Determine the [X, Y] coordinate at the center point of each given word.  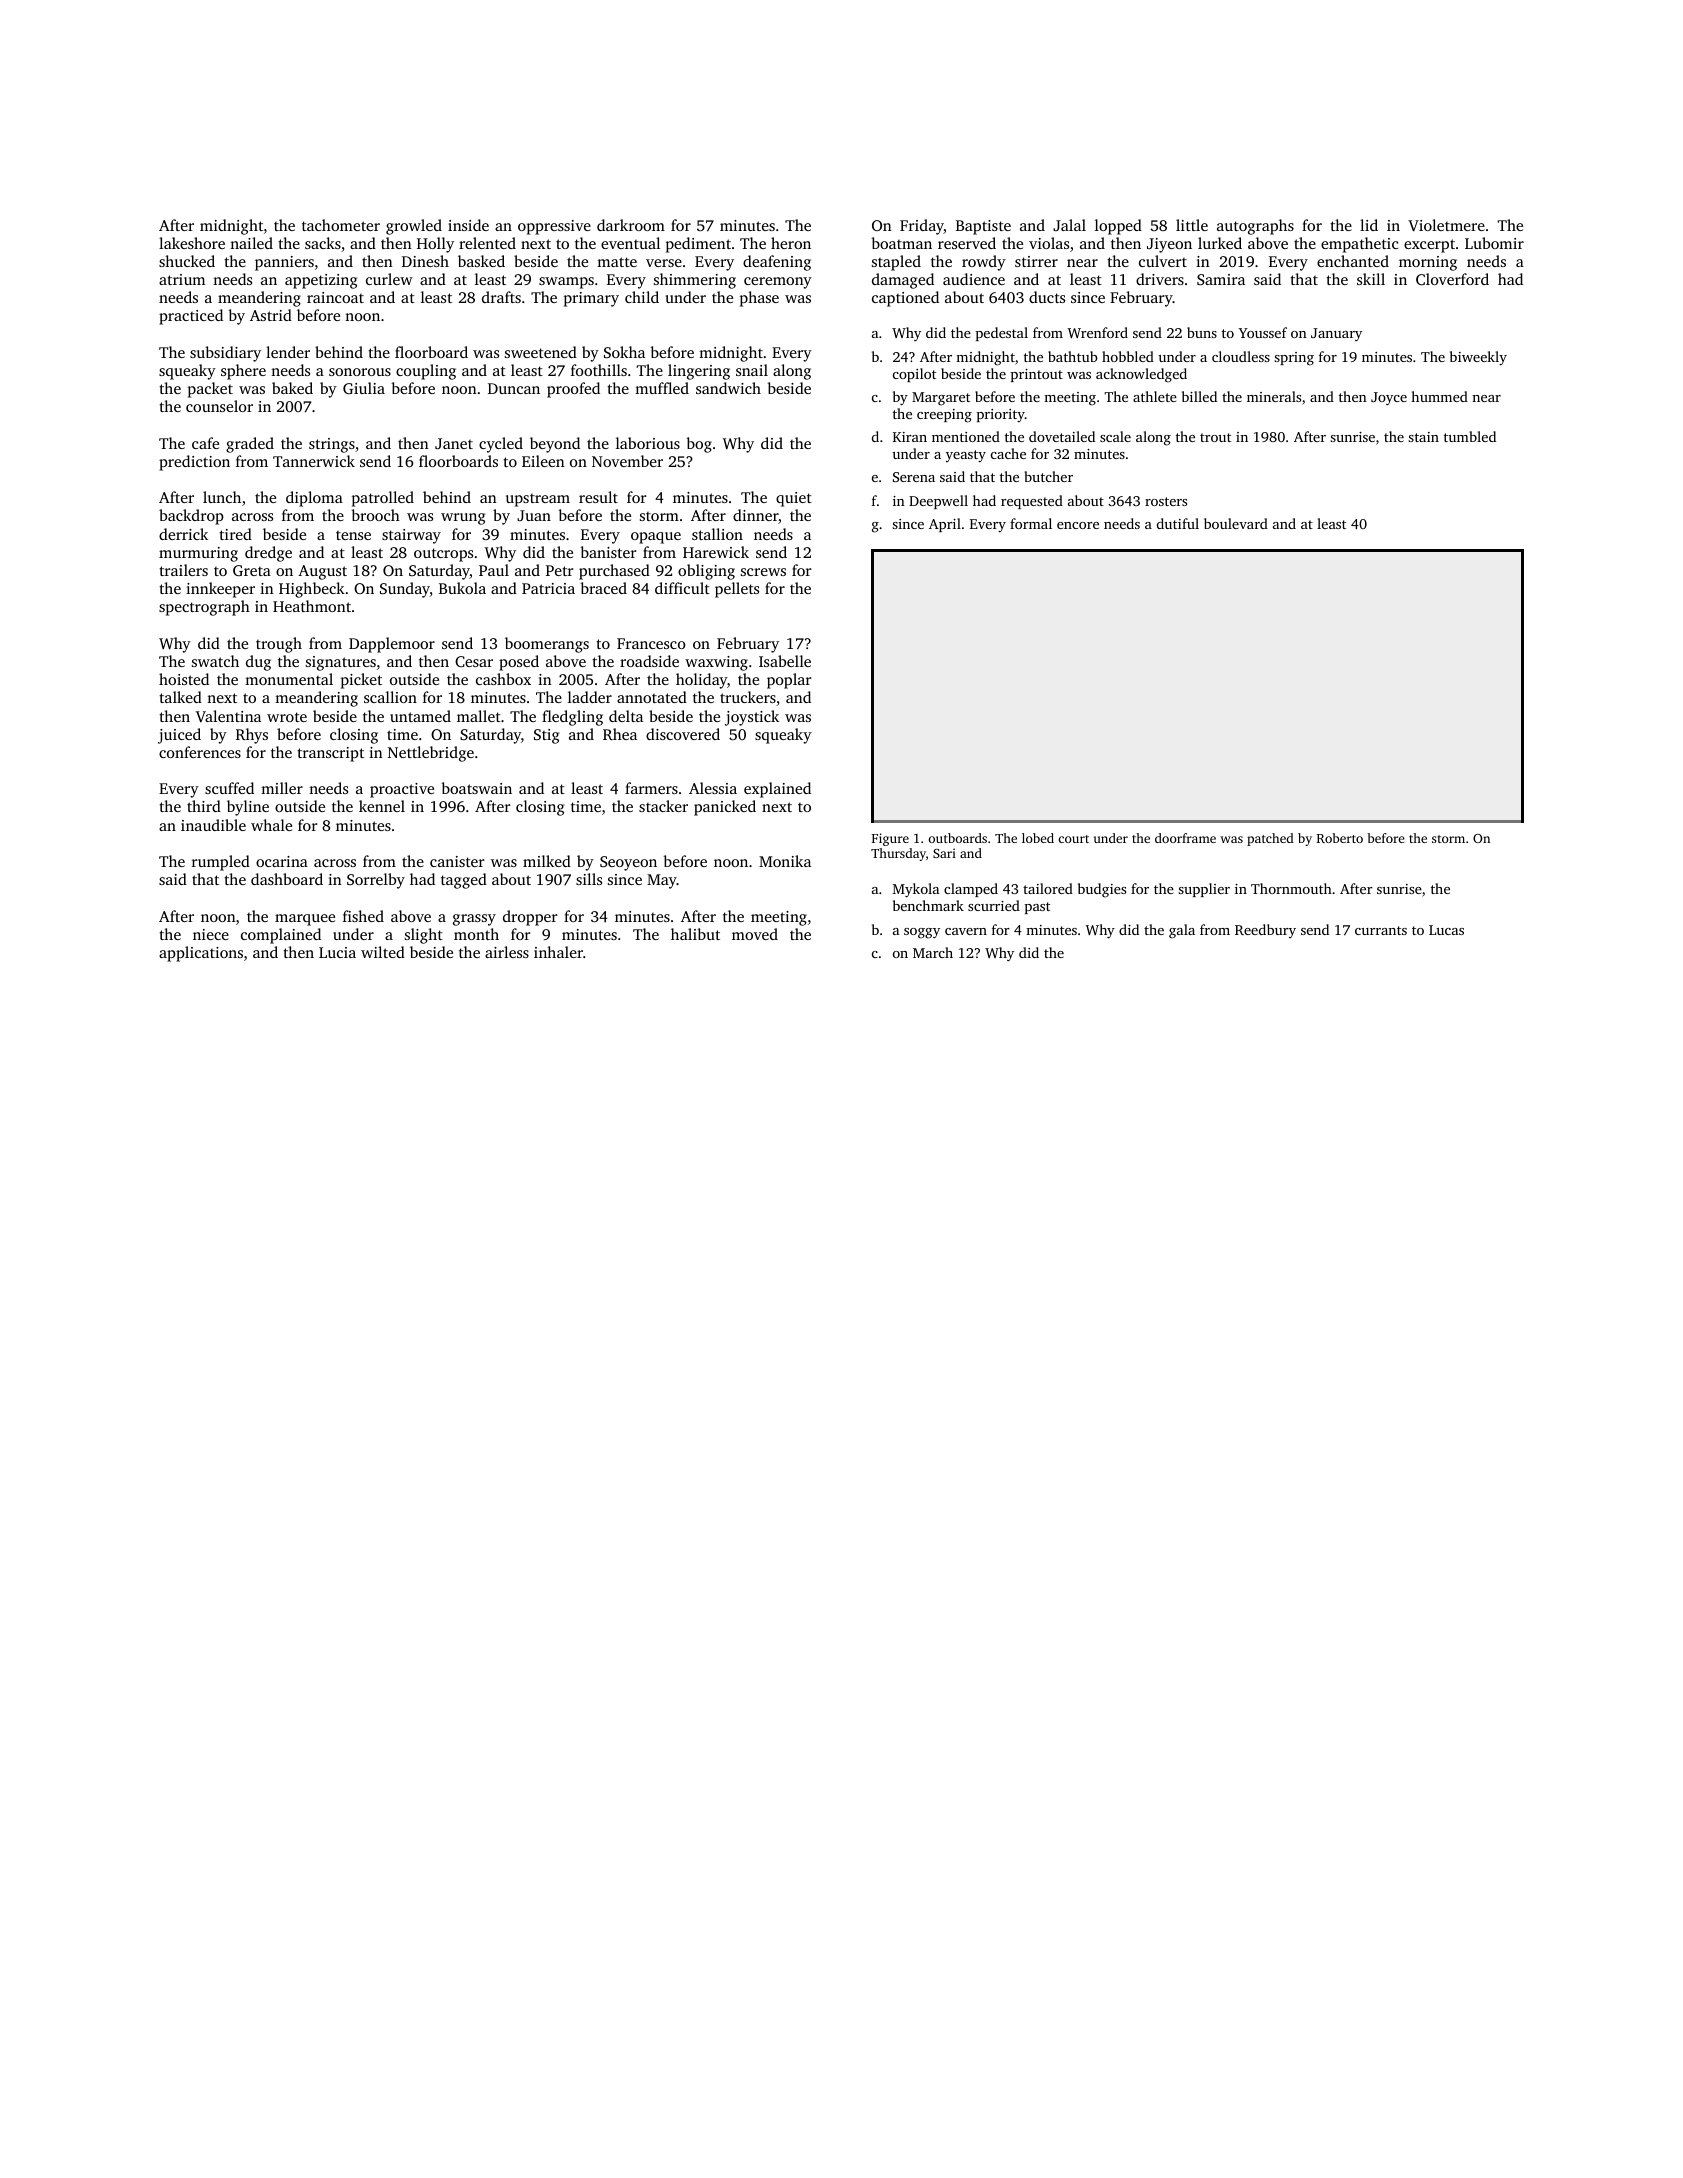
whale [271, 825]
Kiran [910, 437]
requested [1032, 502]
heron [791, 243]
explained [777, 790]
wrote [287, 717]
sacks [323, 243]
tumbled [1470, 436]
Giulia [364, 388]
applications [201, 954]
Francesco [651, 643]
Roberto [1340, 838]
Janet [454, 443]
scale [1115, 436]
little [1192, 225]
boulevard [1236, 523]
